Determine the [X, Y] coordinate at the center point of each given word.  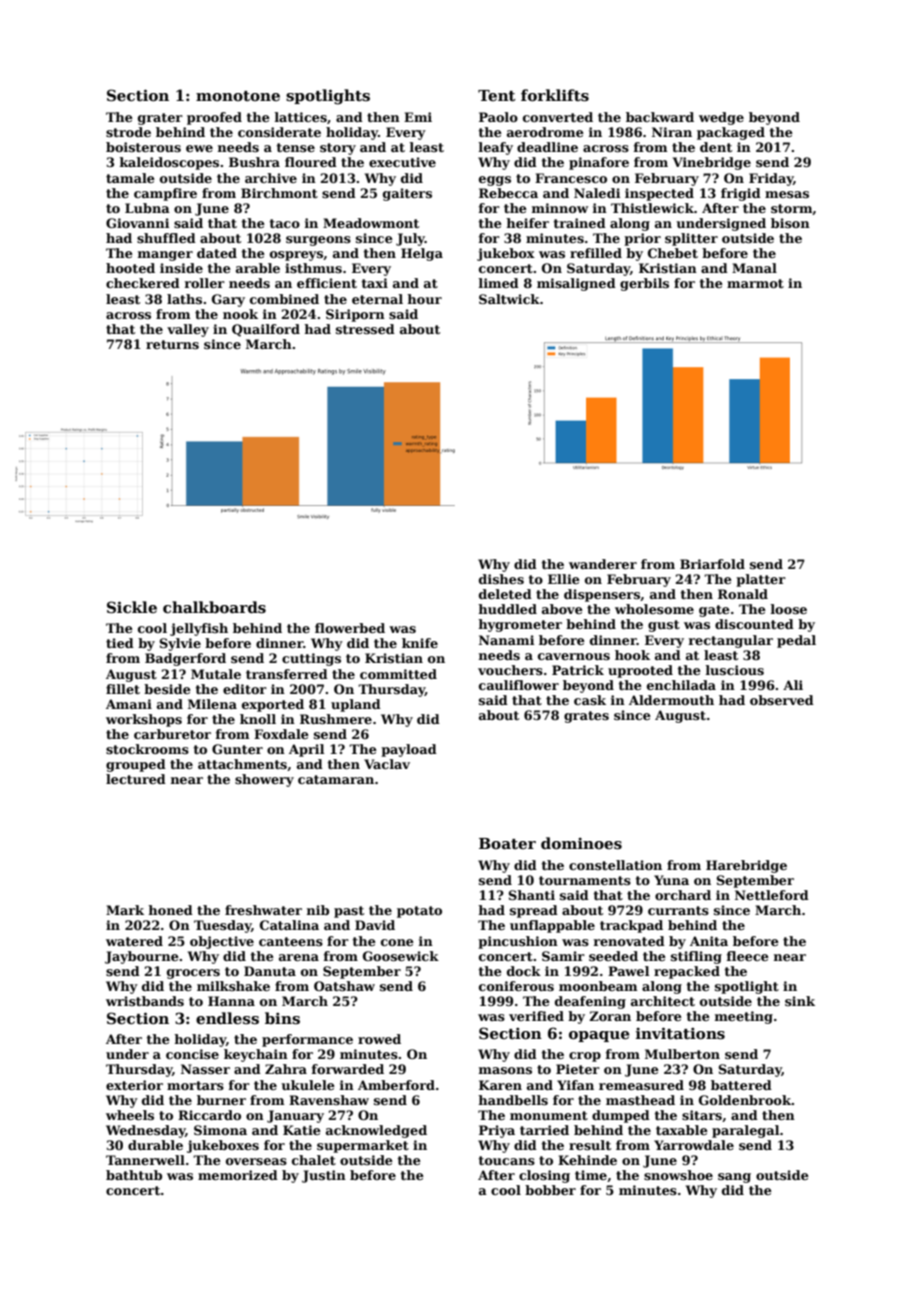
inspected [659, 194]
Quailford [266, 330]
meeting [744, 1017]
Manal [754, 268]
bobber [550, 1190]
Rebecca [508, 193]
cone [397, 942]
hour [424, 299]
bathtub [134, 1175]
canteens [291, 941]
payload [409, 750]
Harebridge [746, 866]
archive [271, 178]
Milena [212, 704]
